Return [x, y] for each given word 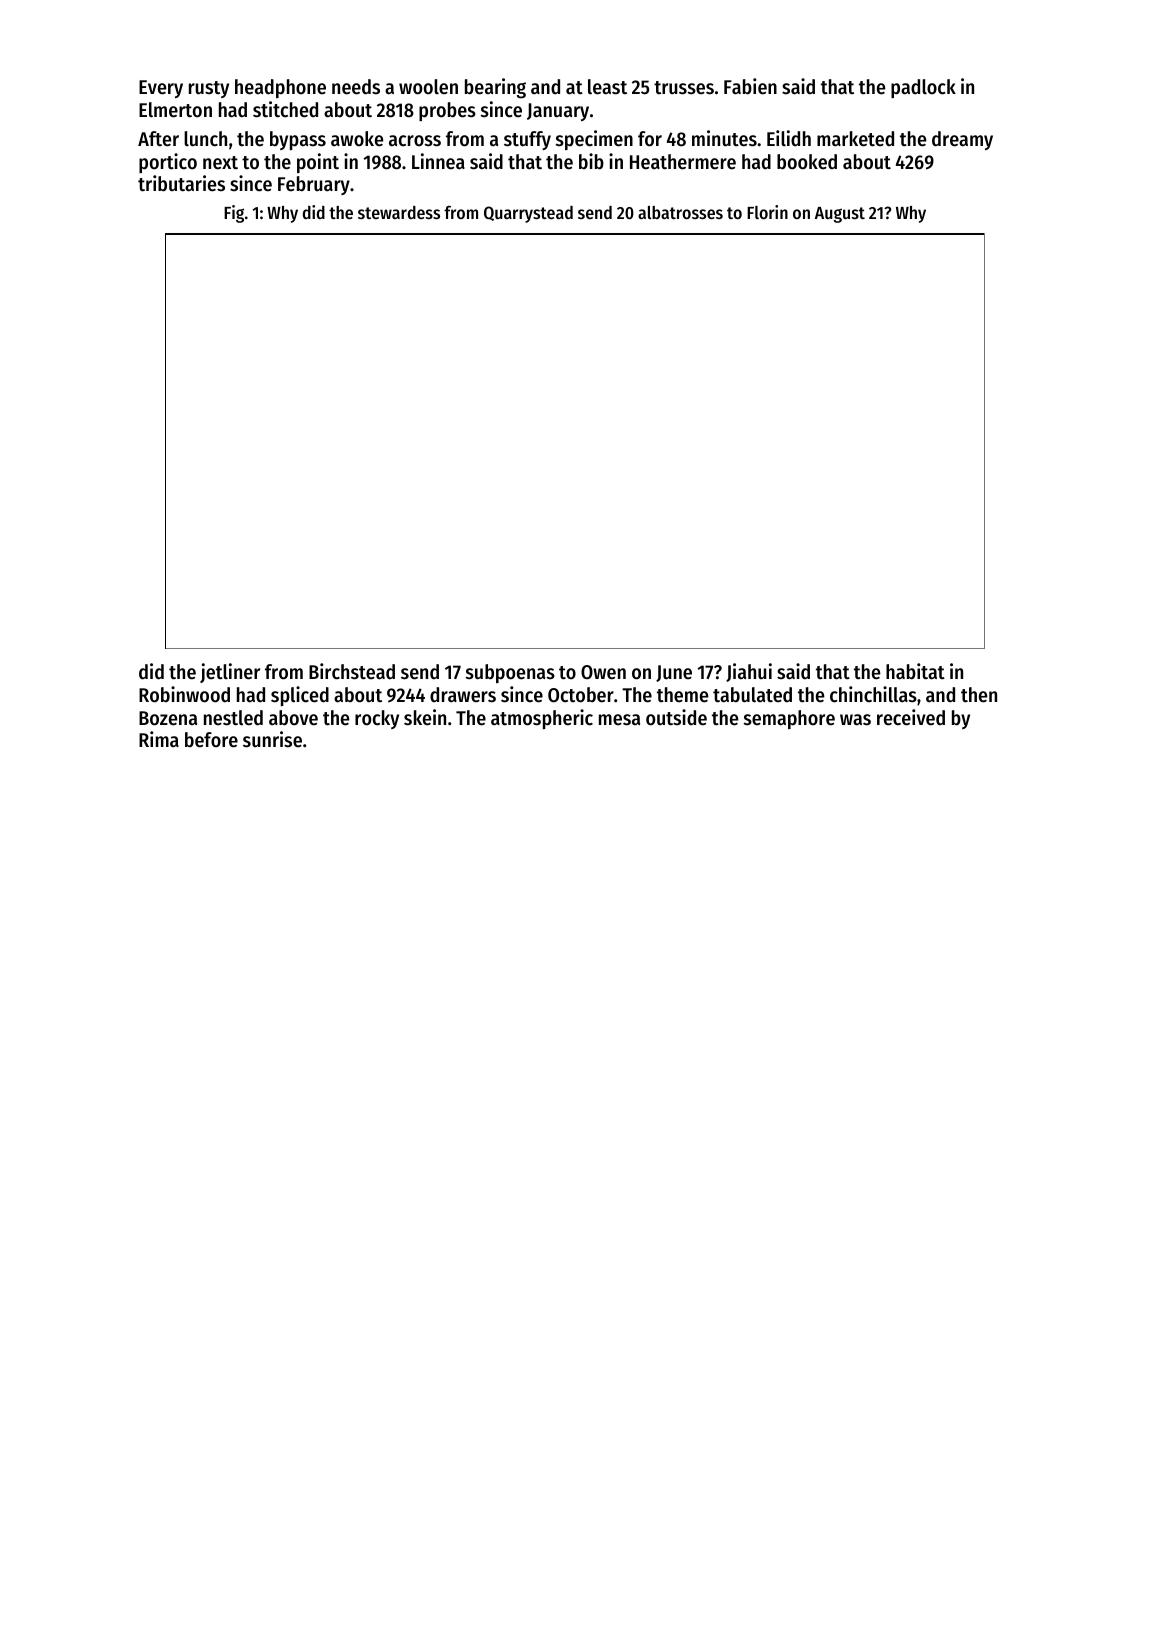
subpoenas [510, 673]
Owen [603, 672]
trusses [684, 88]
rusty [209, 89]
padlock [923, 88]
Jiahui [749, 672]
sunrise [272, 739]
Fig [234, 214]
